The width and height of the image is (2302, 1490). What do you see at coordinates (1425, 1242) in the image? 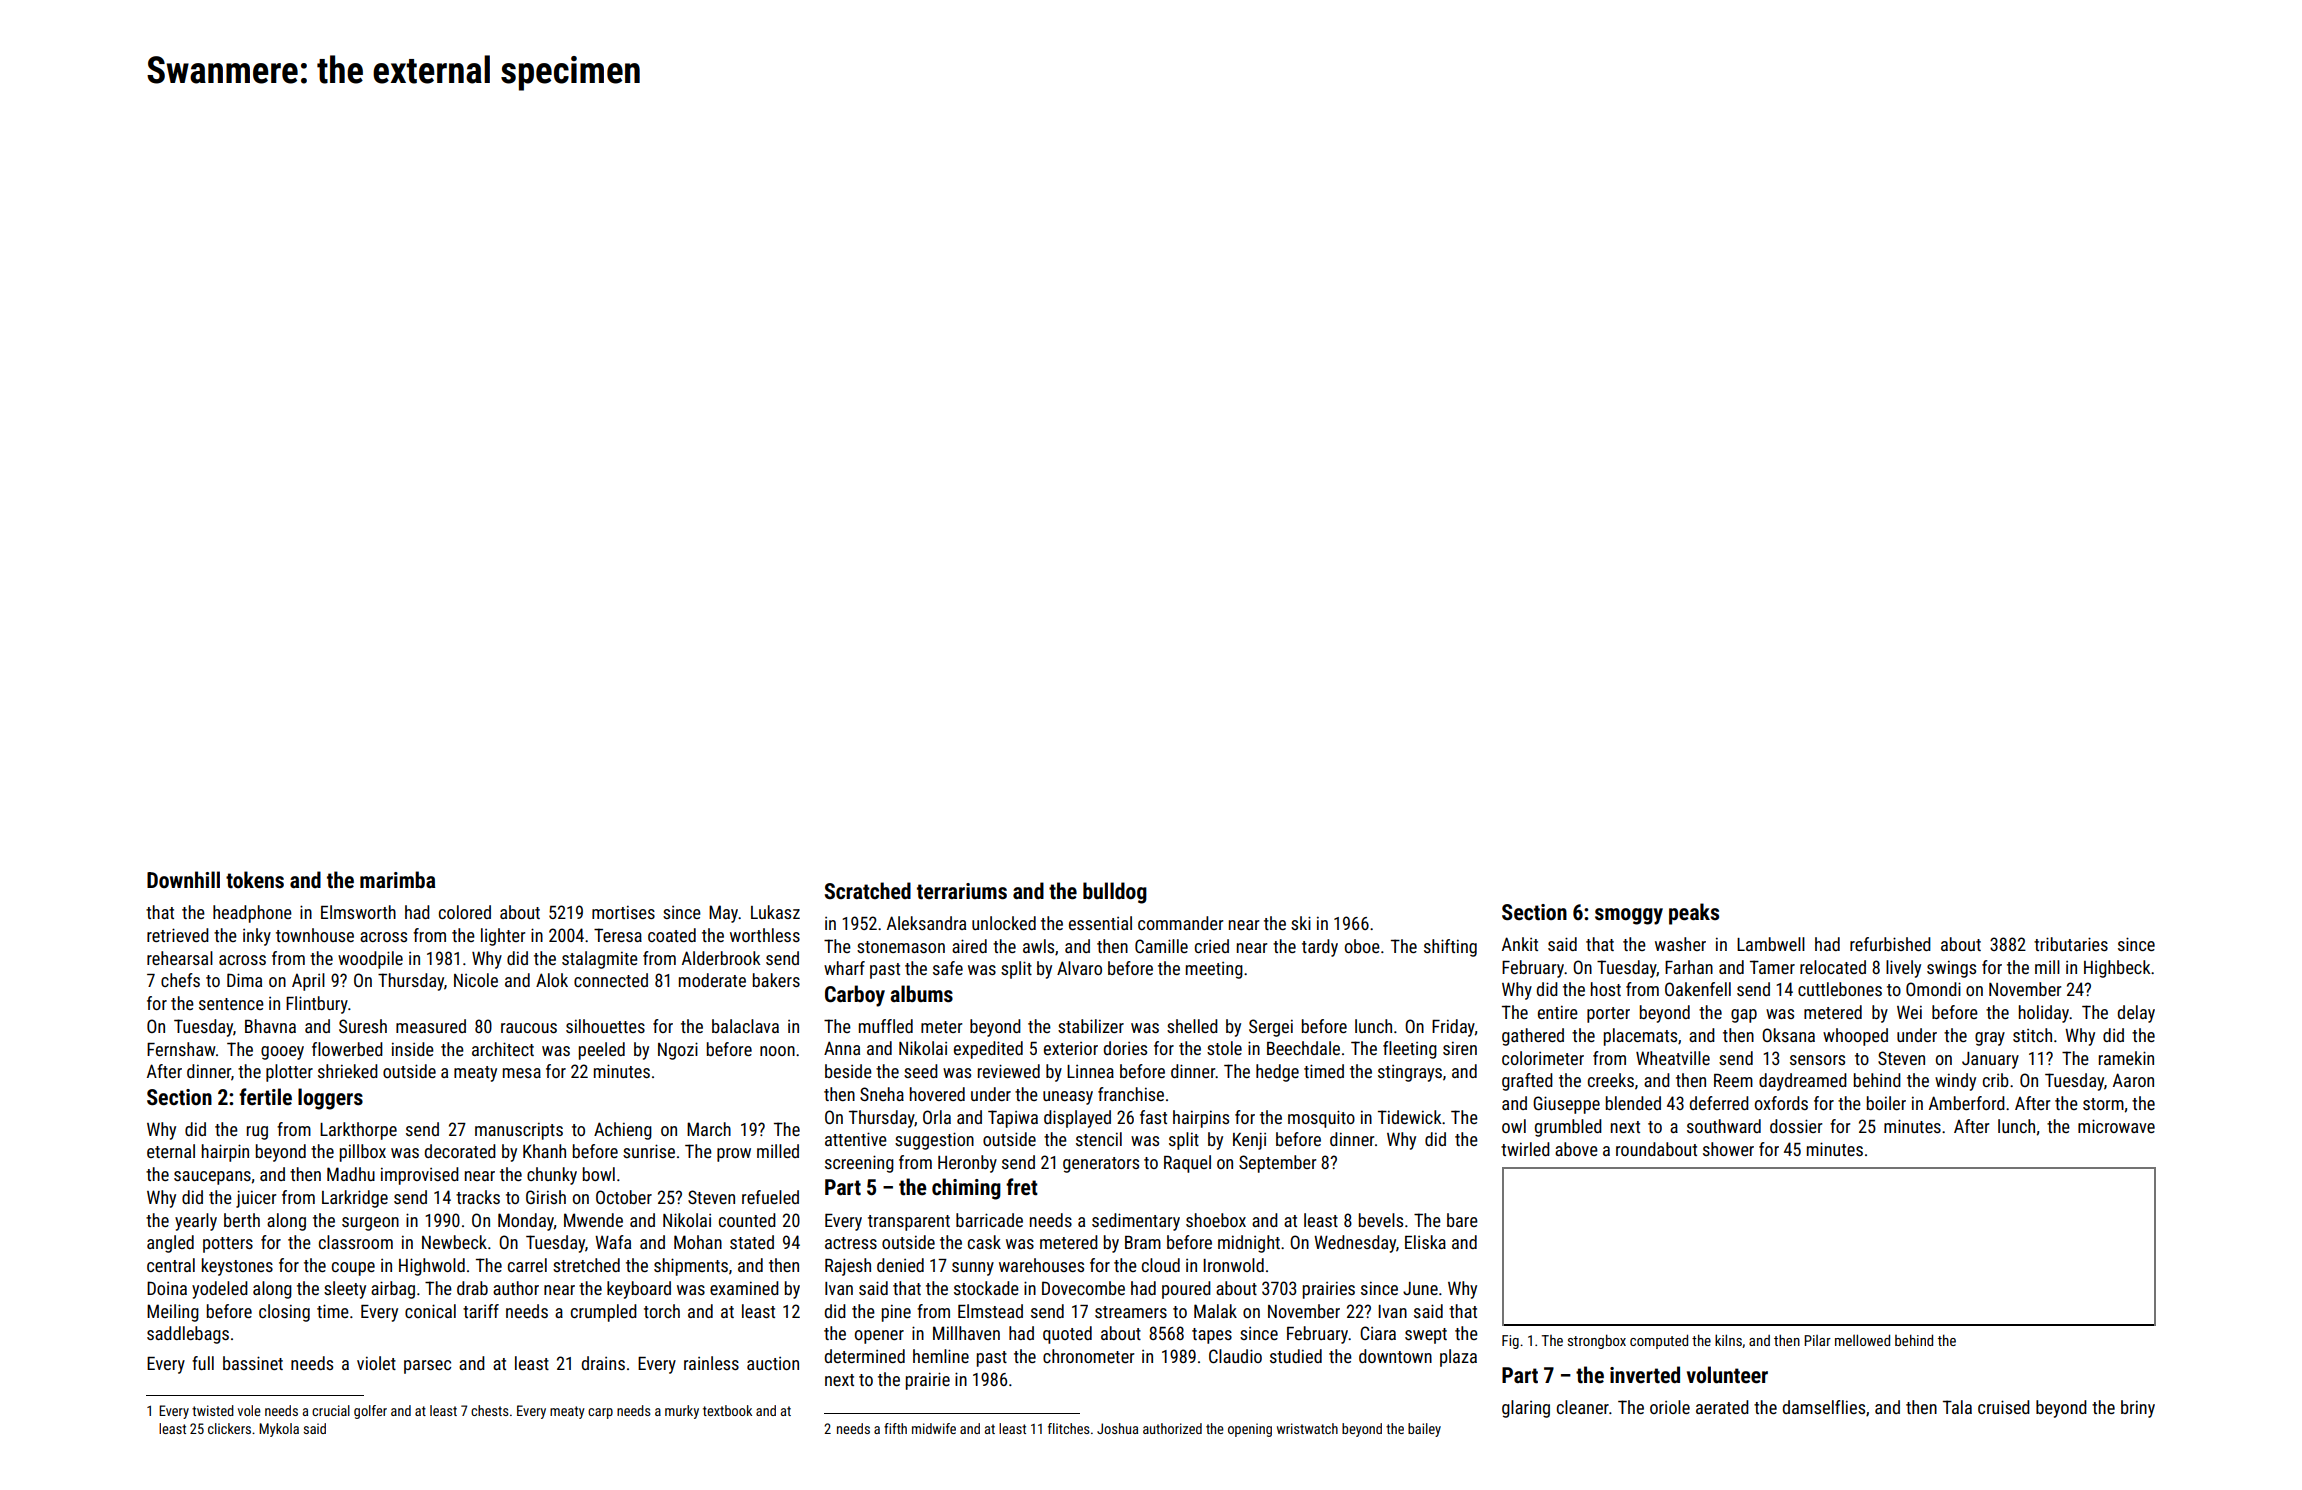
I see `Eliska` at bounding box center [1425, 1242].
